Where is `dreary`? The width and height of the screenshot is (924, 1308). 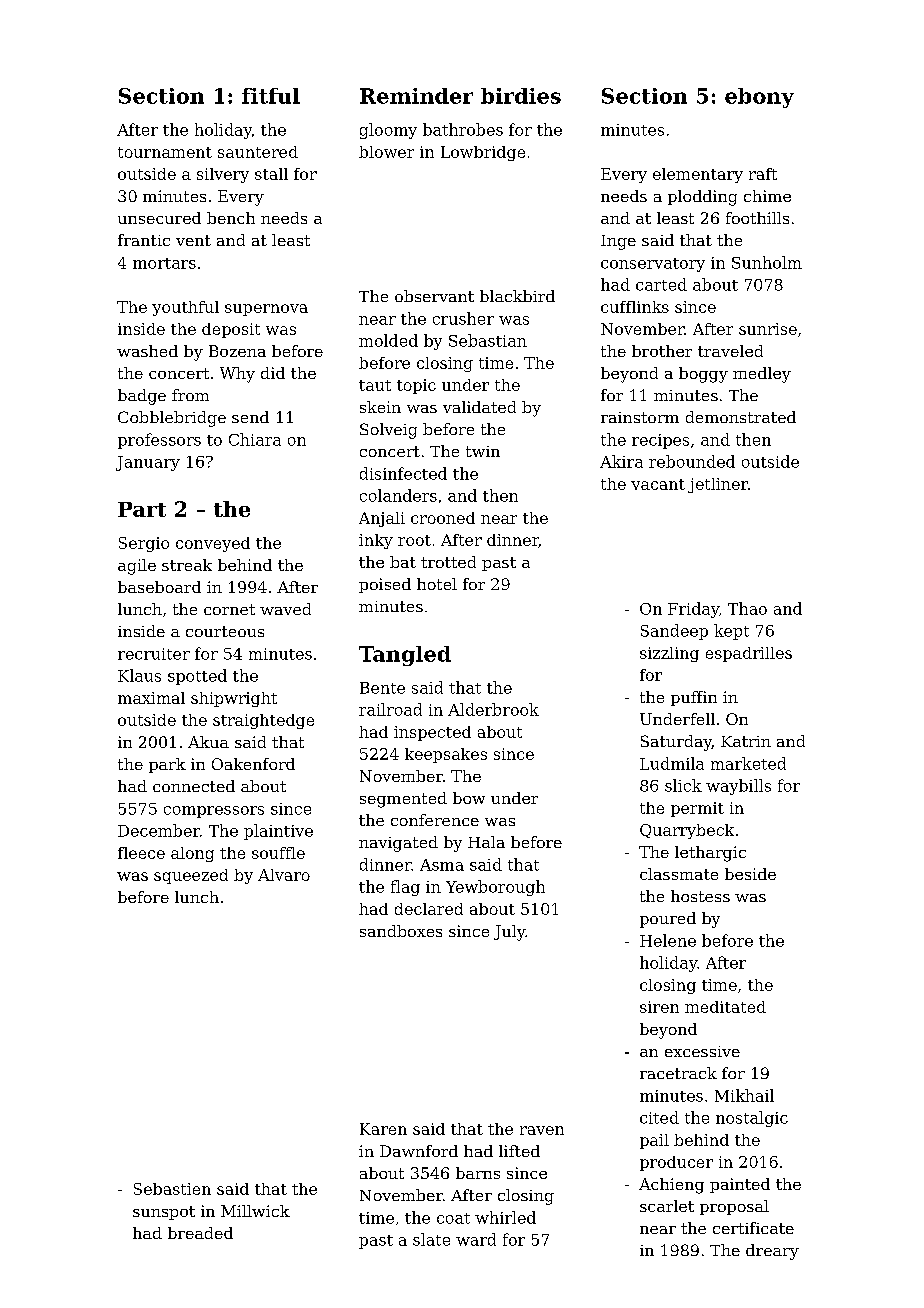 dreary is located at coordinates (772, 1252).
